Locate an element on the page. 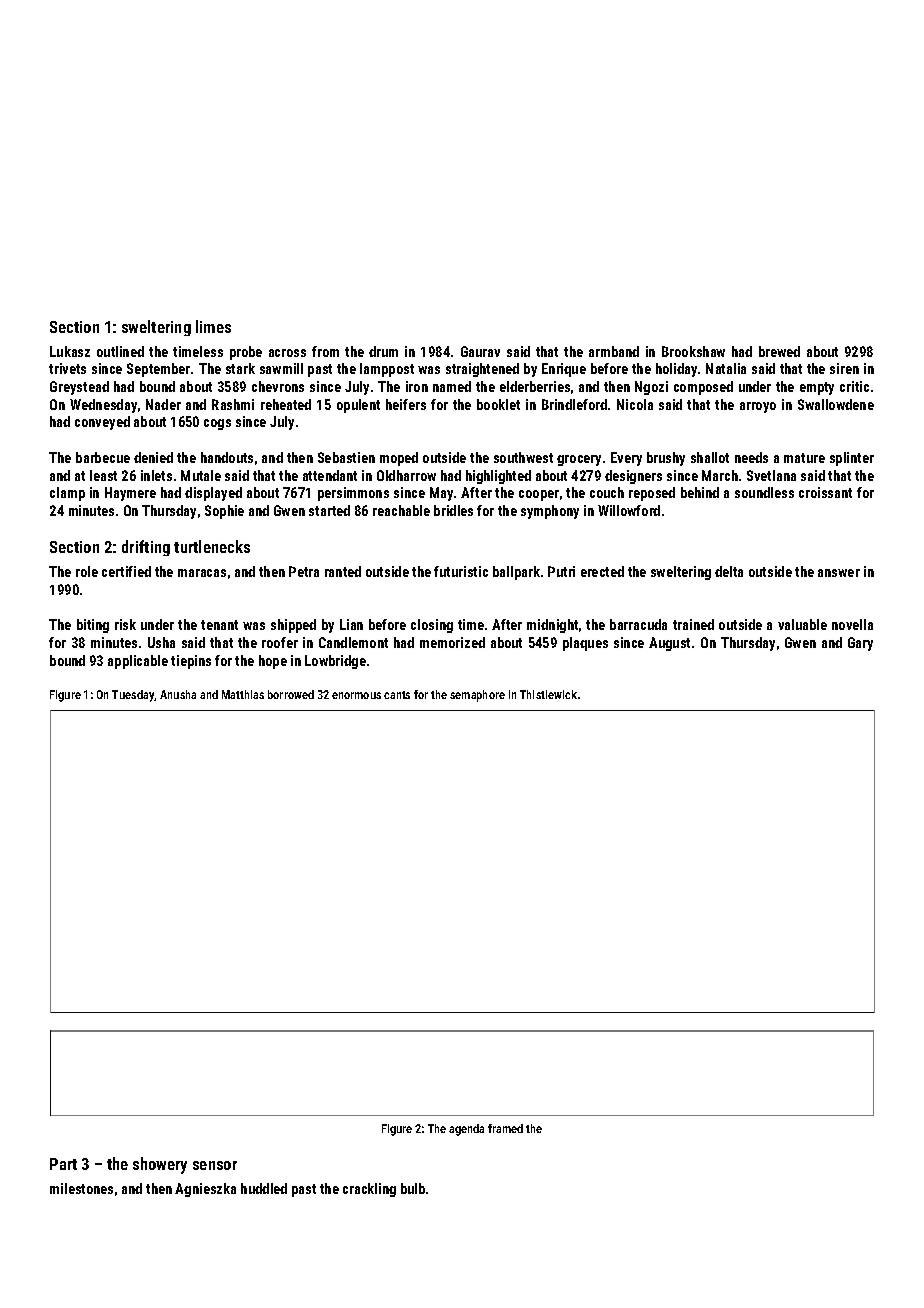  crackling is located at coordinates (369, 1190).
